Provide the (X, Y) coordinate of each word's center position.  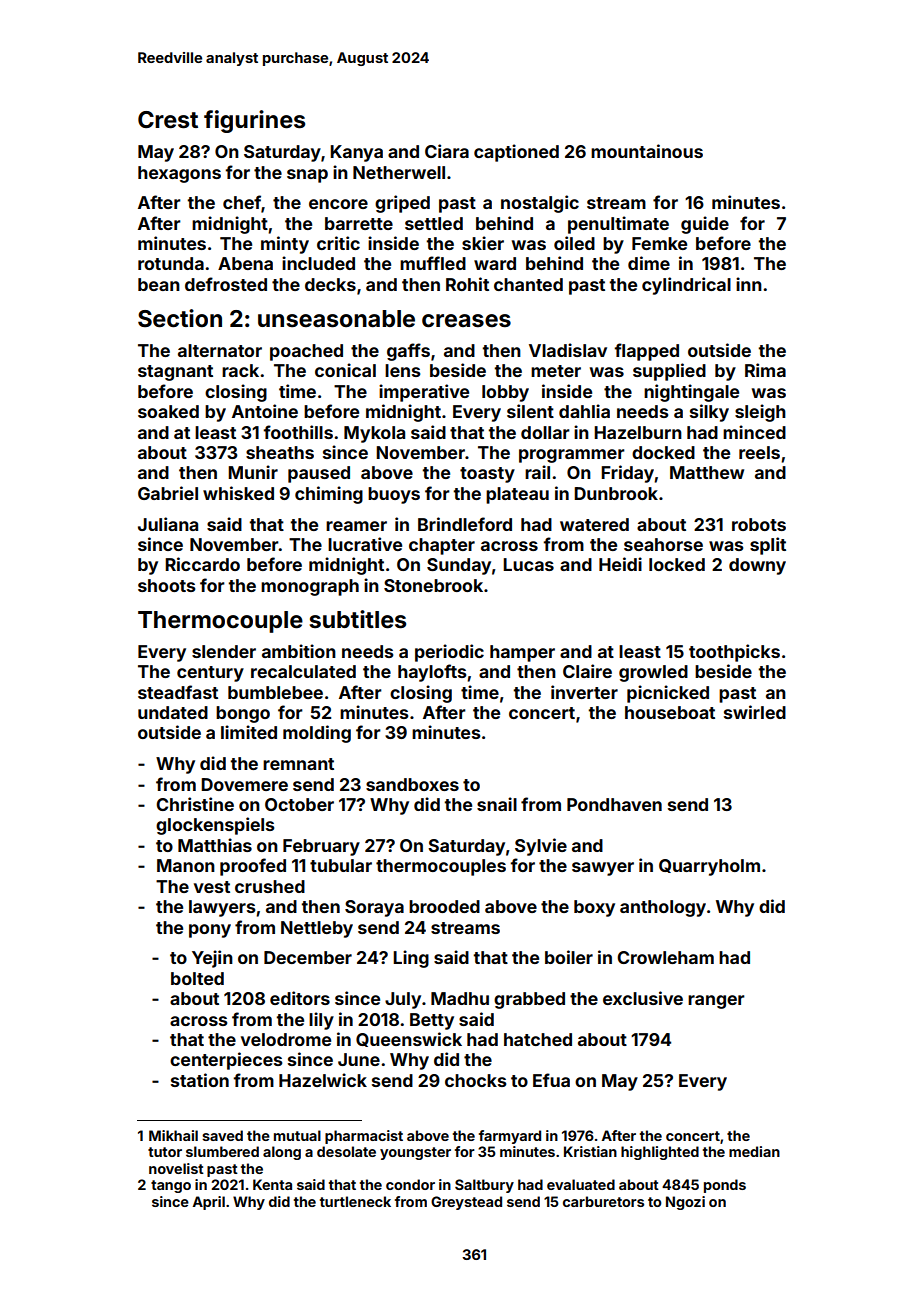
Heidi (620, 564)
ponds (725, 1186)
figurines (254, 121)
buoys (394, 495)
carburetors (603, 1201)
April (209, 1203)
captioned (516, 153)
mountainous (647, 151)
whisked (238, 493)
